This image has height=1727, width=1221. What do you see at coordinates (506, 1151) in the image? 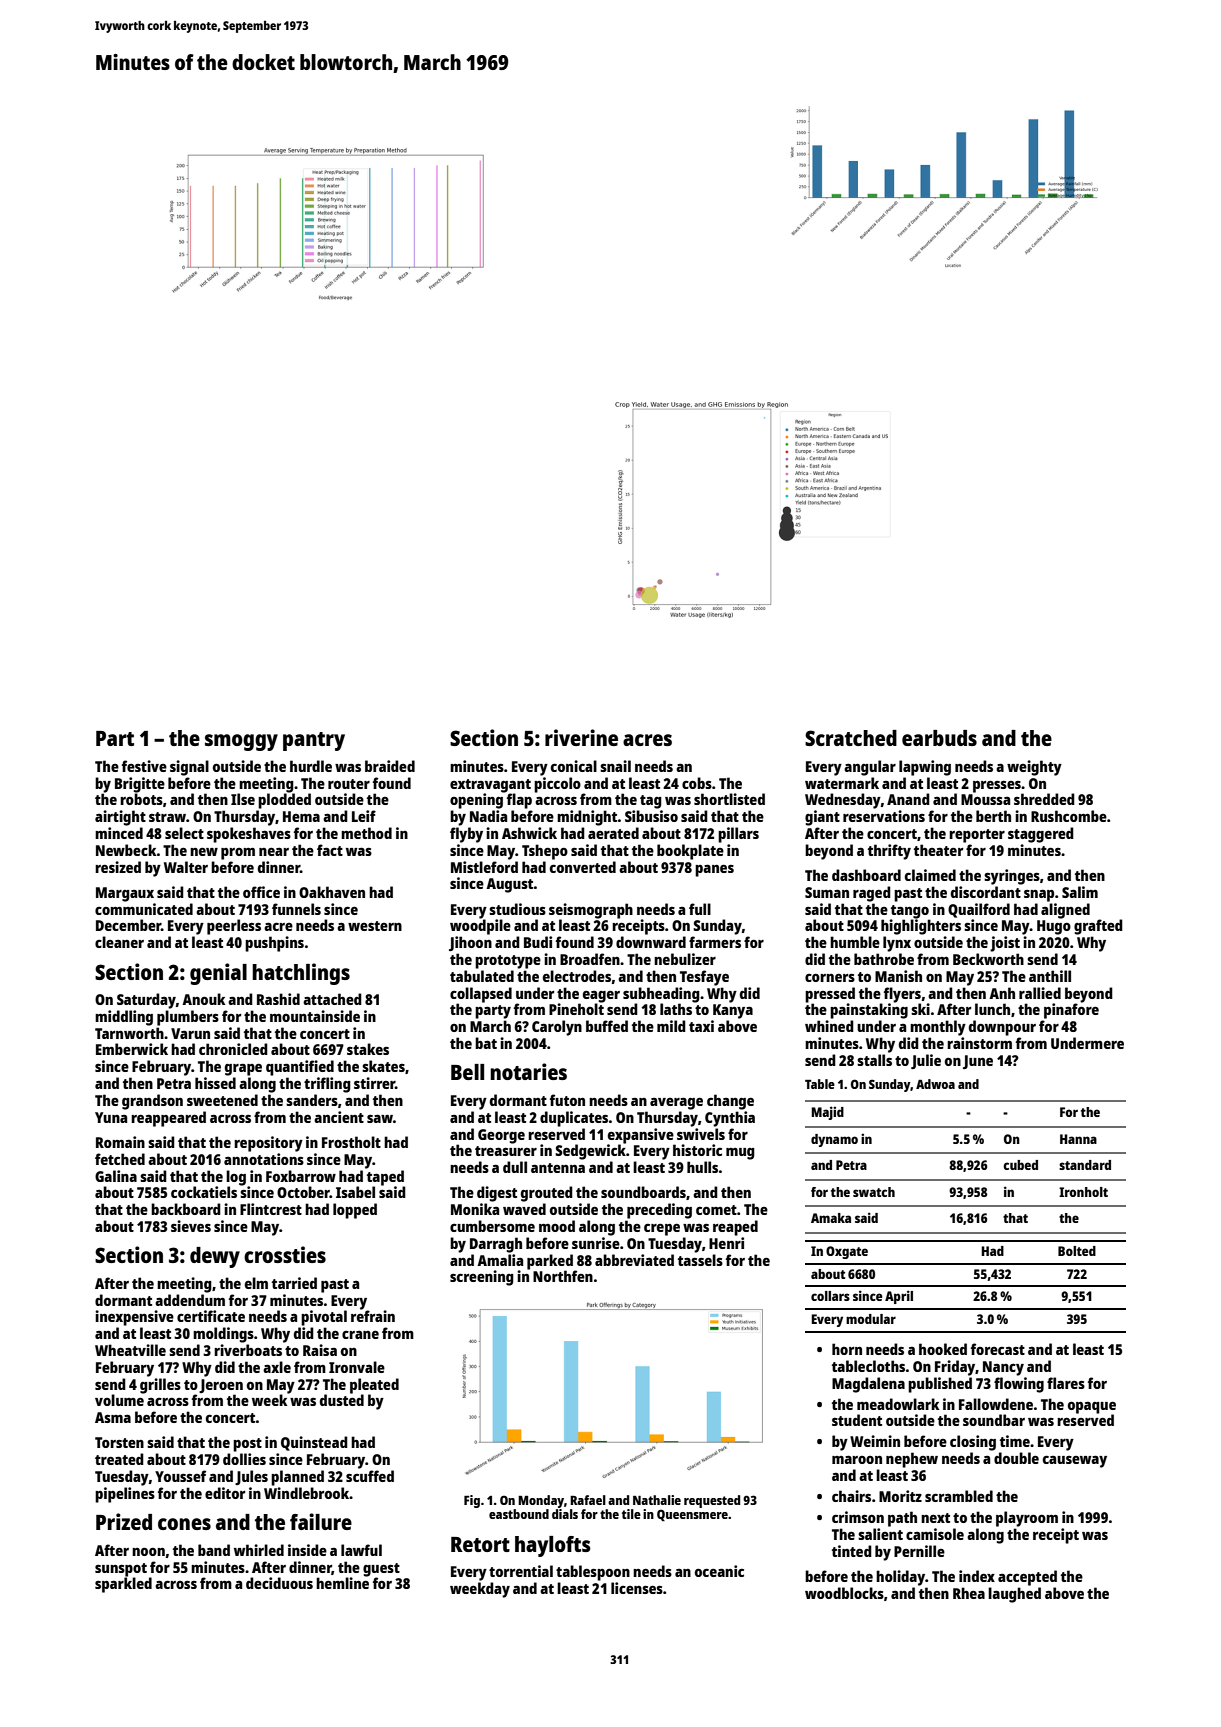
I see `treasurer` at bounding box center [506, 1151].
